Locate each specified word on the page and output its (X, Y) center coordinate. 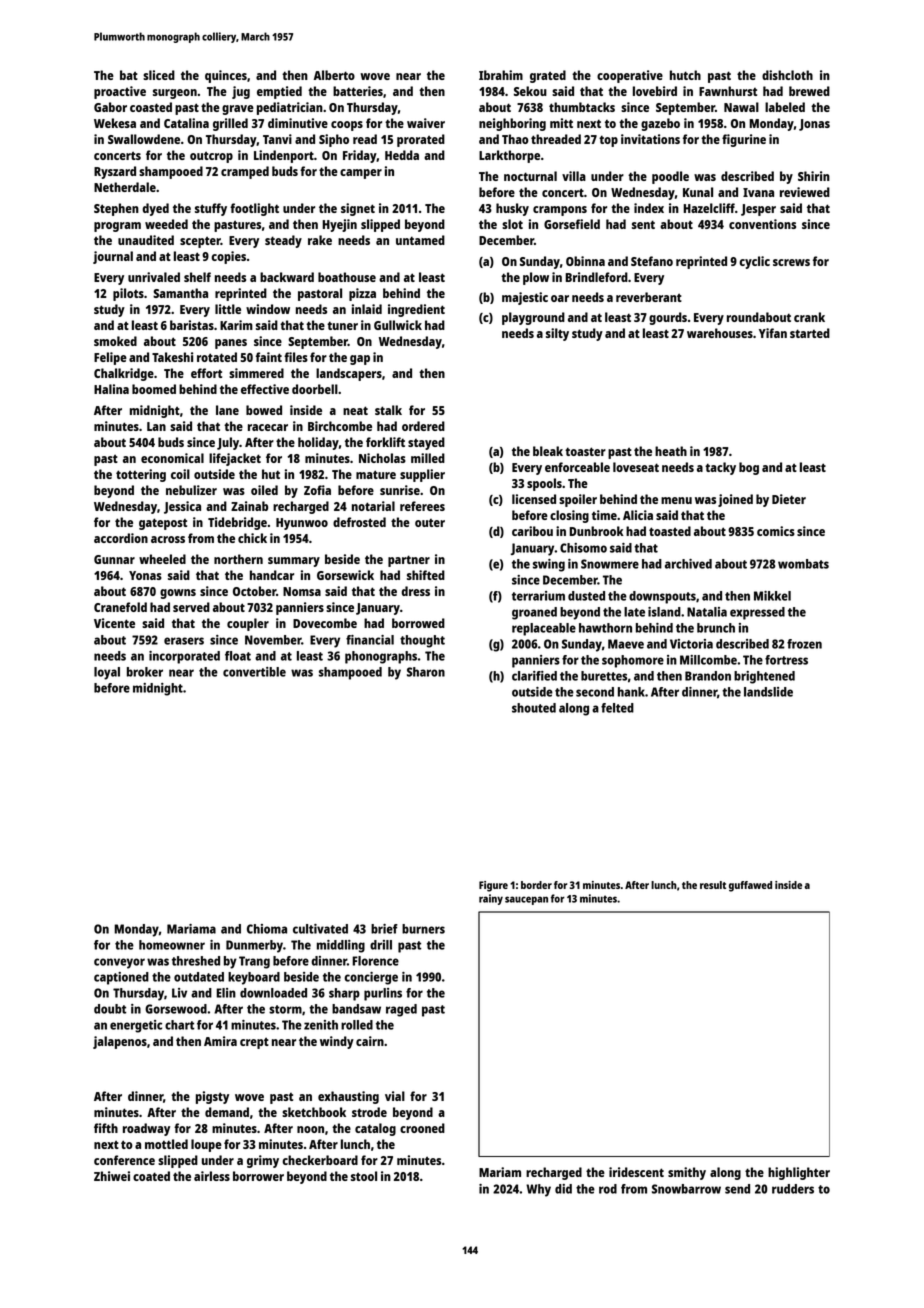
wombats (803, 564)
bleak (548, 451)
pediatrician (290, 108)
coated (151, 1176)
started (810, 333)
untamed (420, 240)
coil (180, 474)
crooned (422, 1128)
